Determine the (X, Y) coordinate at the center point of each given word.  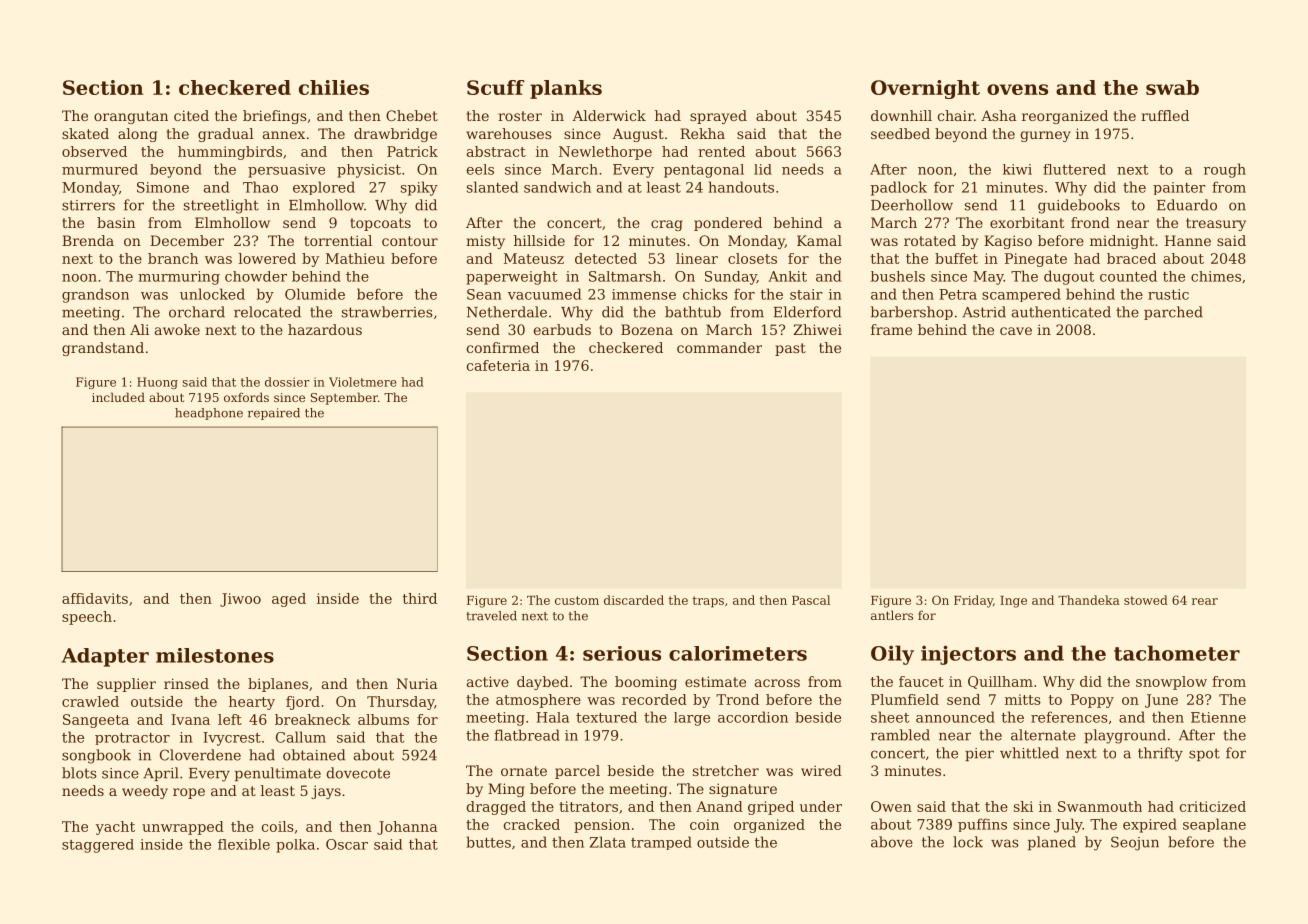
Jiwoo (240, 600)
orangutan (131, 117)
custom (577, 600)
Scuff (495, 87)
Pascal (811, 600)
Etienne (1218, 717)
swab (1172, 87)
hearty (252, 703)
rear (1205, 601)
